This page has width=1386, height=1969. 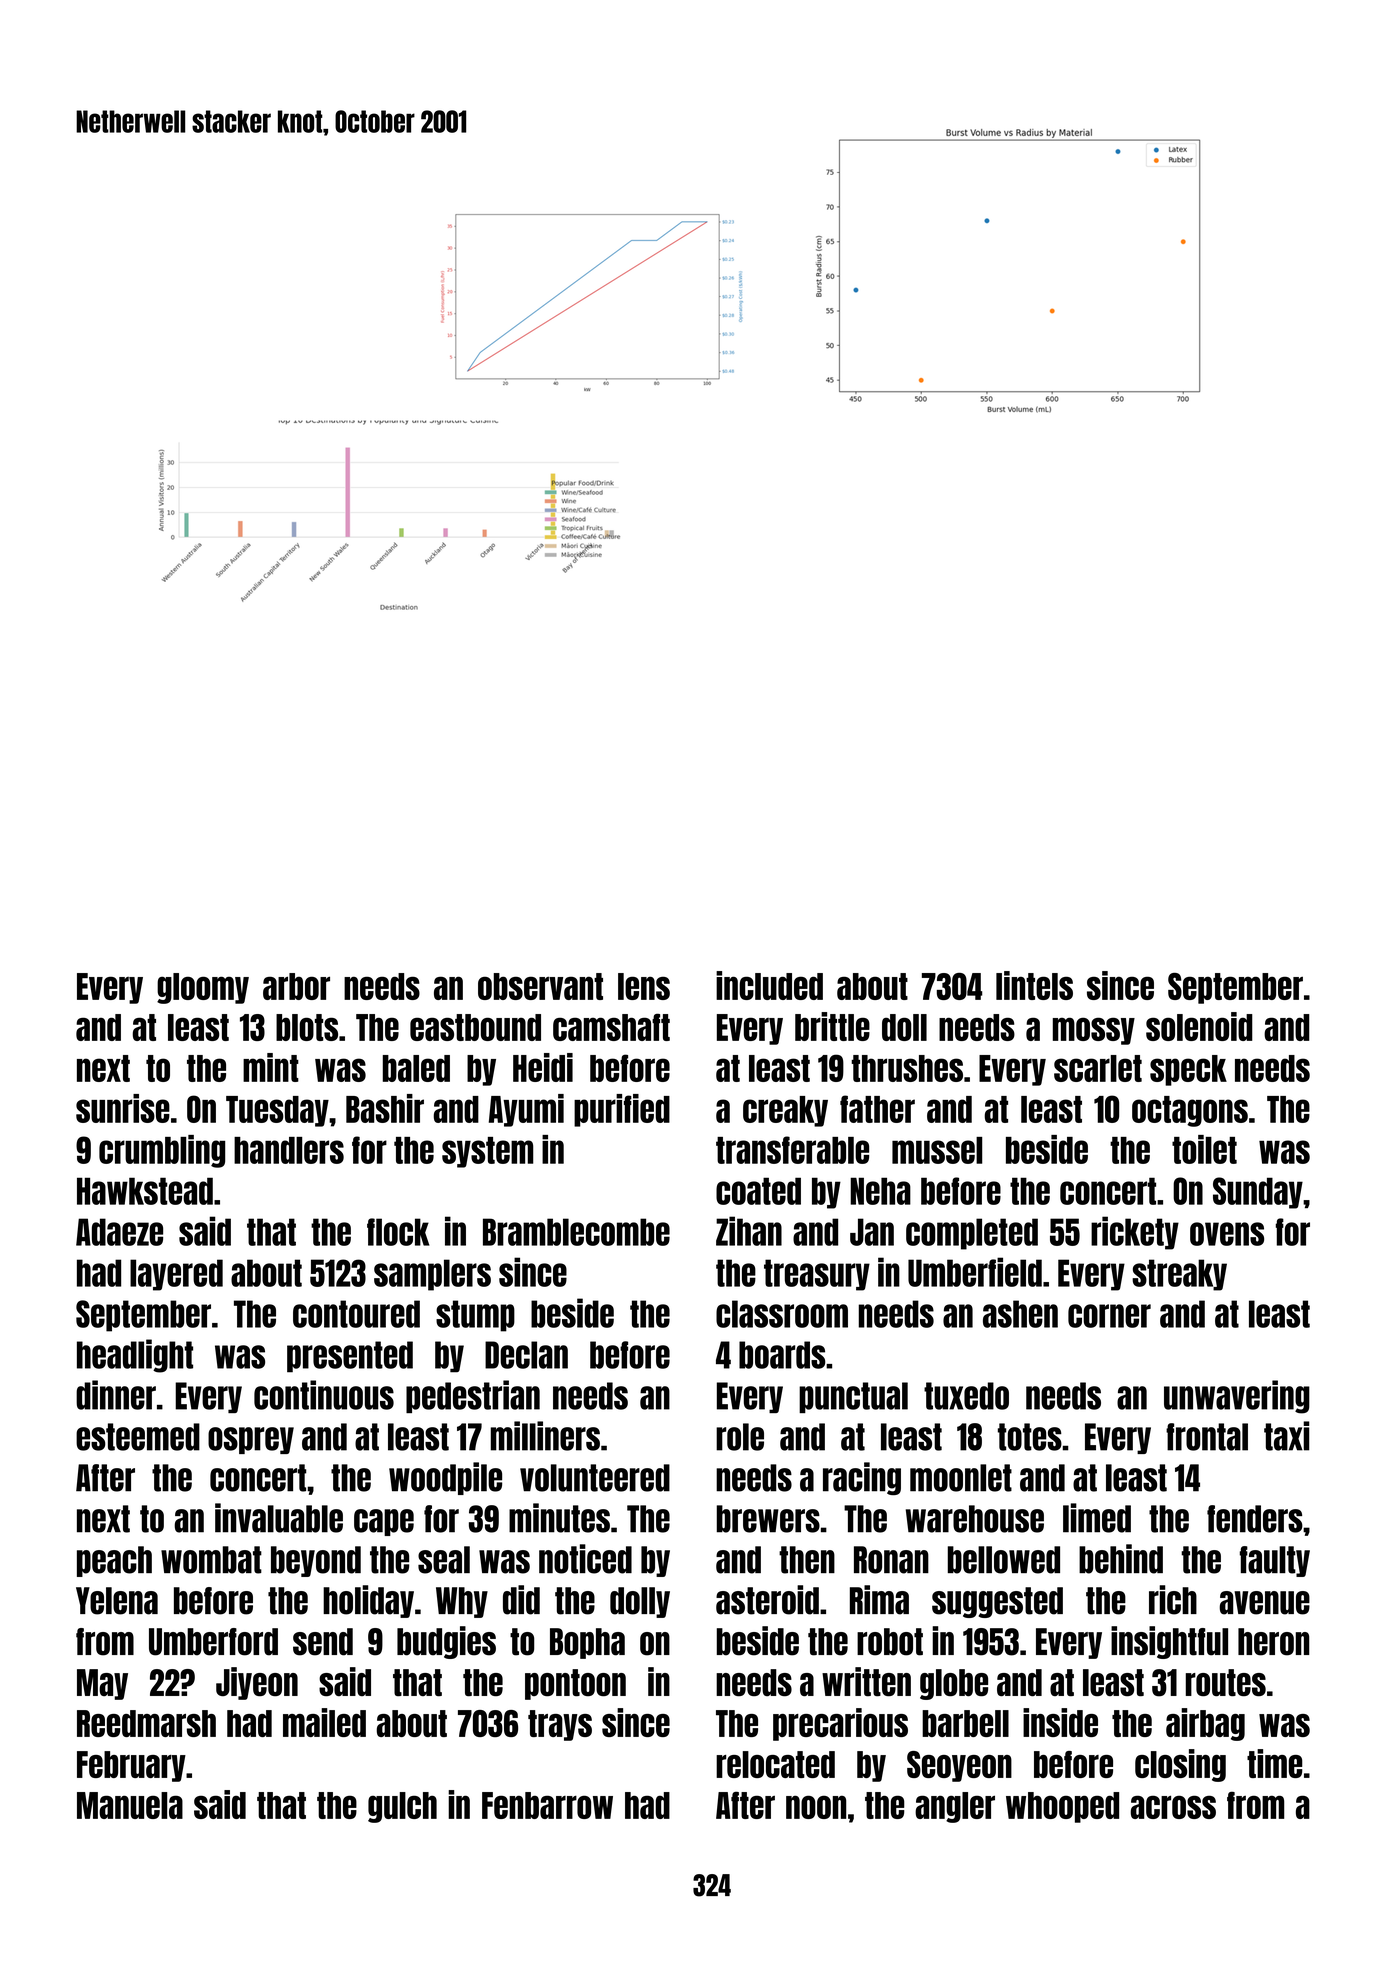 I want to click on handlers, so click(x=289, y=1150).
